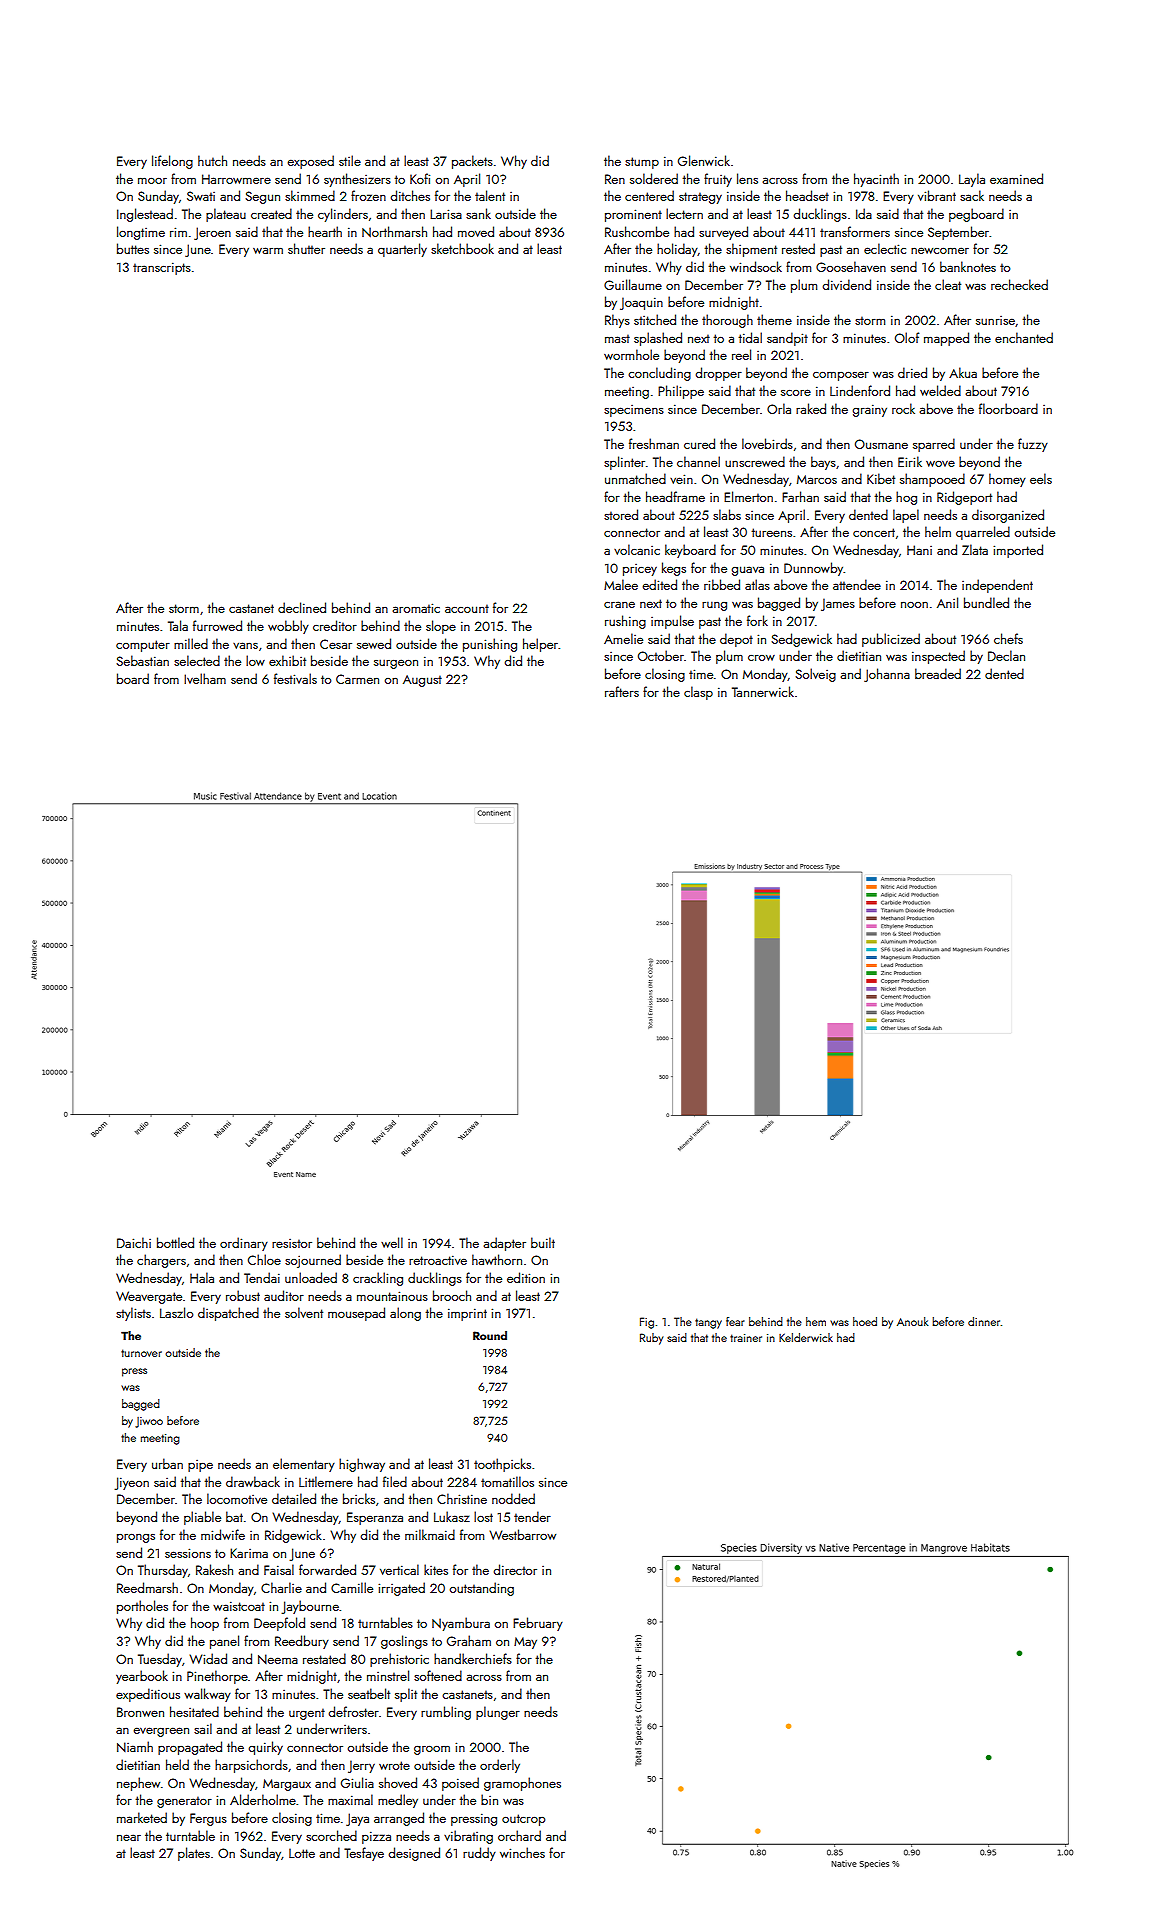  Describe the element at coordinates (698, 693) in the page. I see `clasp` at that location.
